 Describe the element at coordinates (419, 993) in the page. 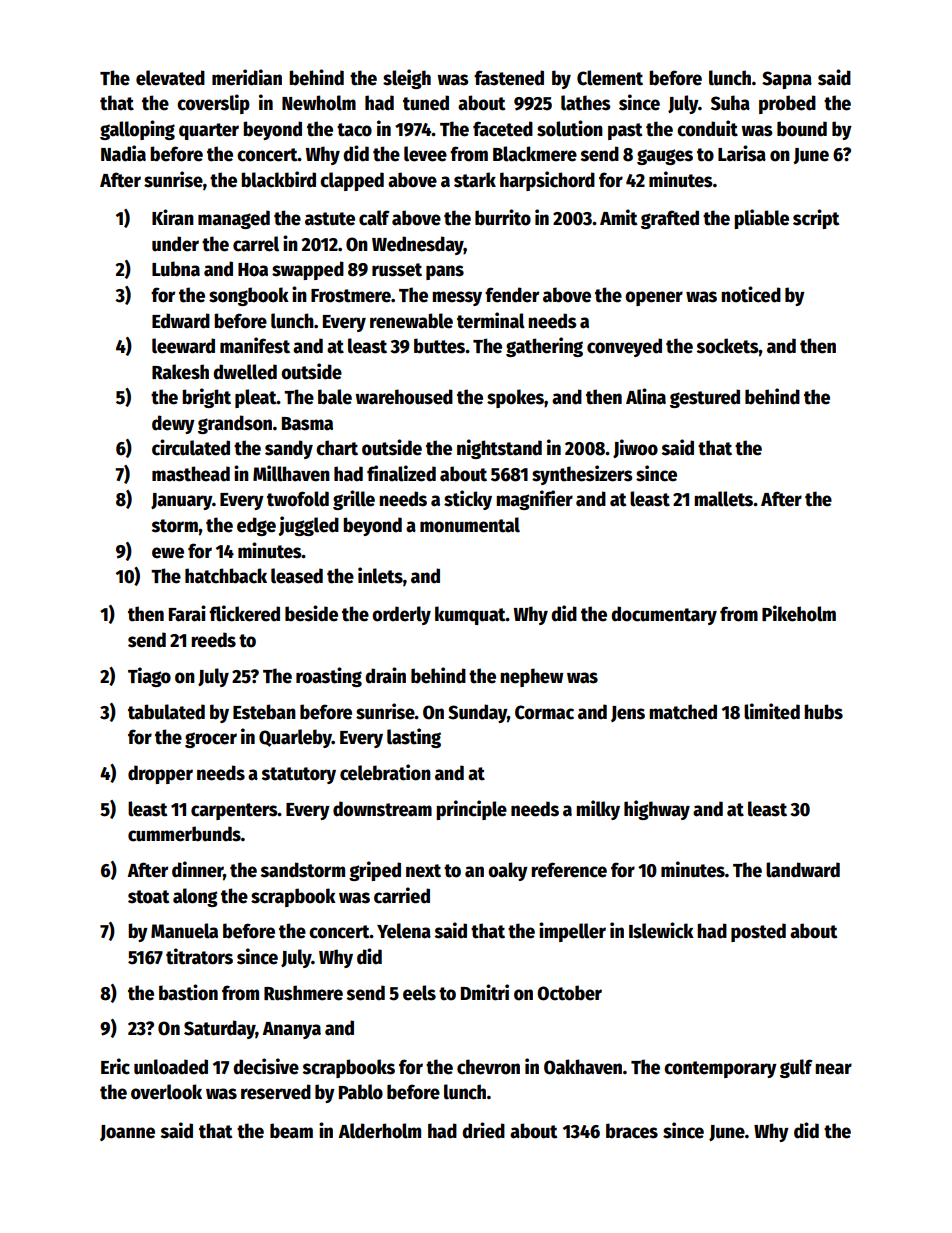

I see `eels` at that location.
